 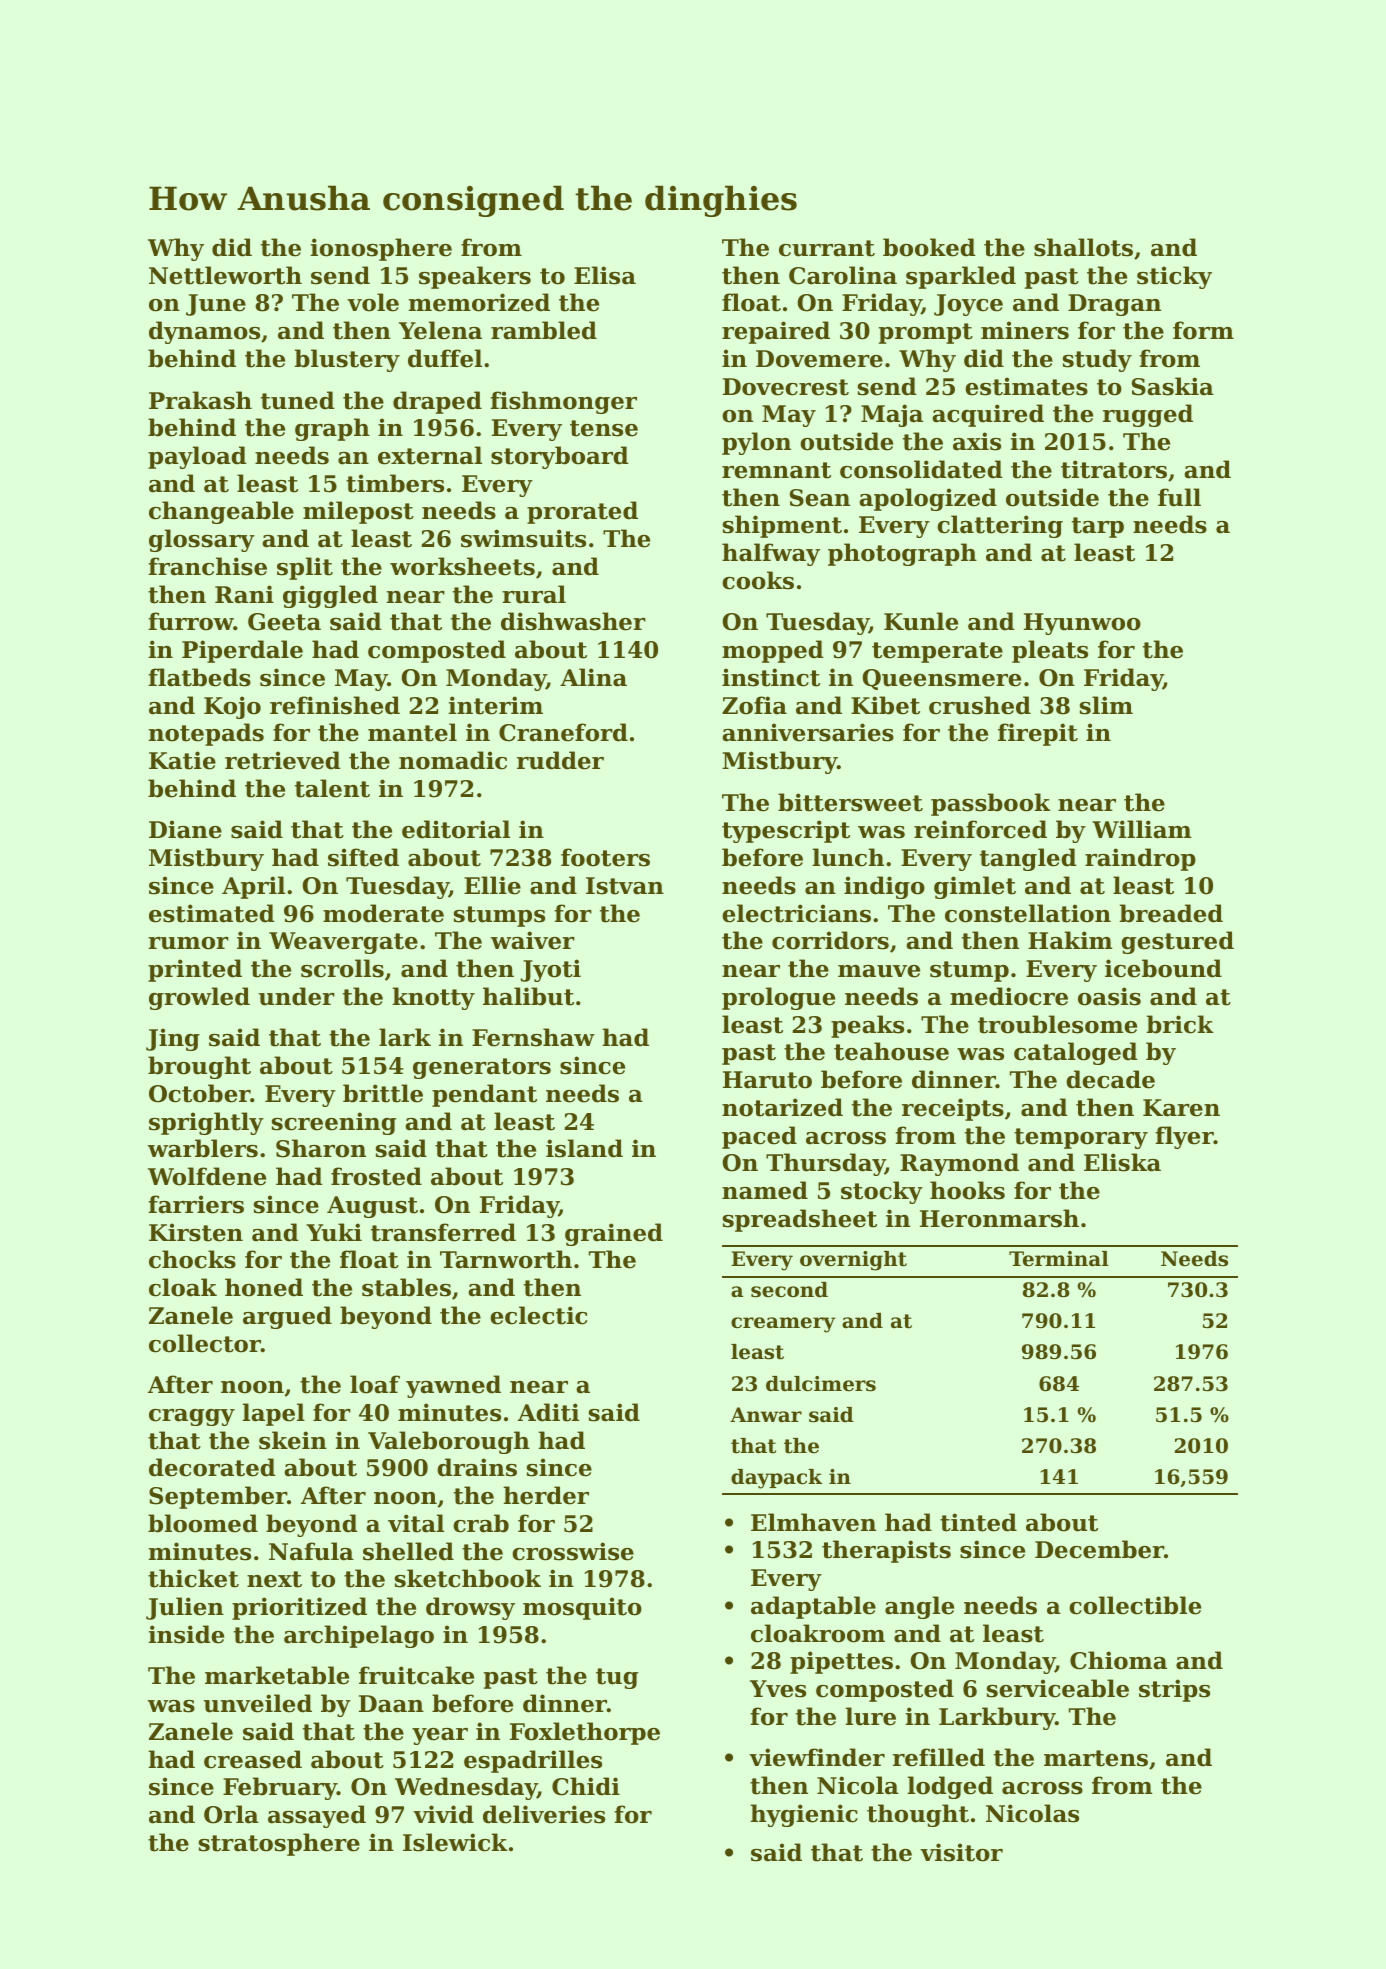 What do you see at coordinates (929, 247) in the document?
I see `booked` at bounding box center [929, 247].
